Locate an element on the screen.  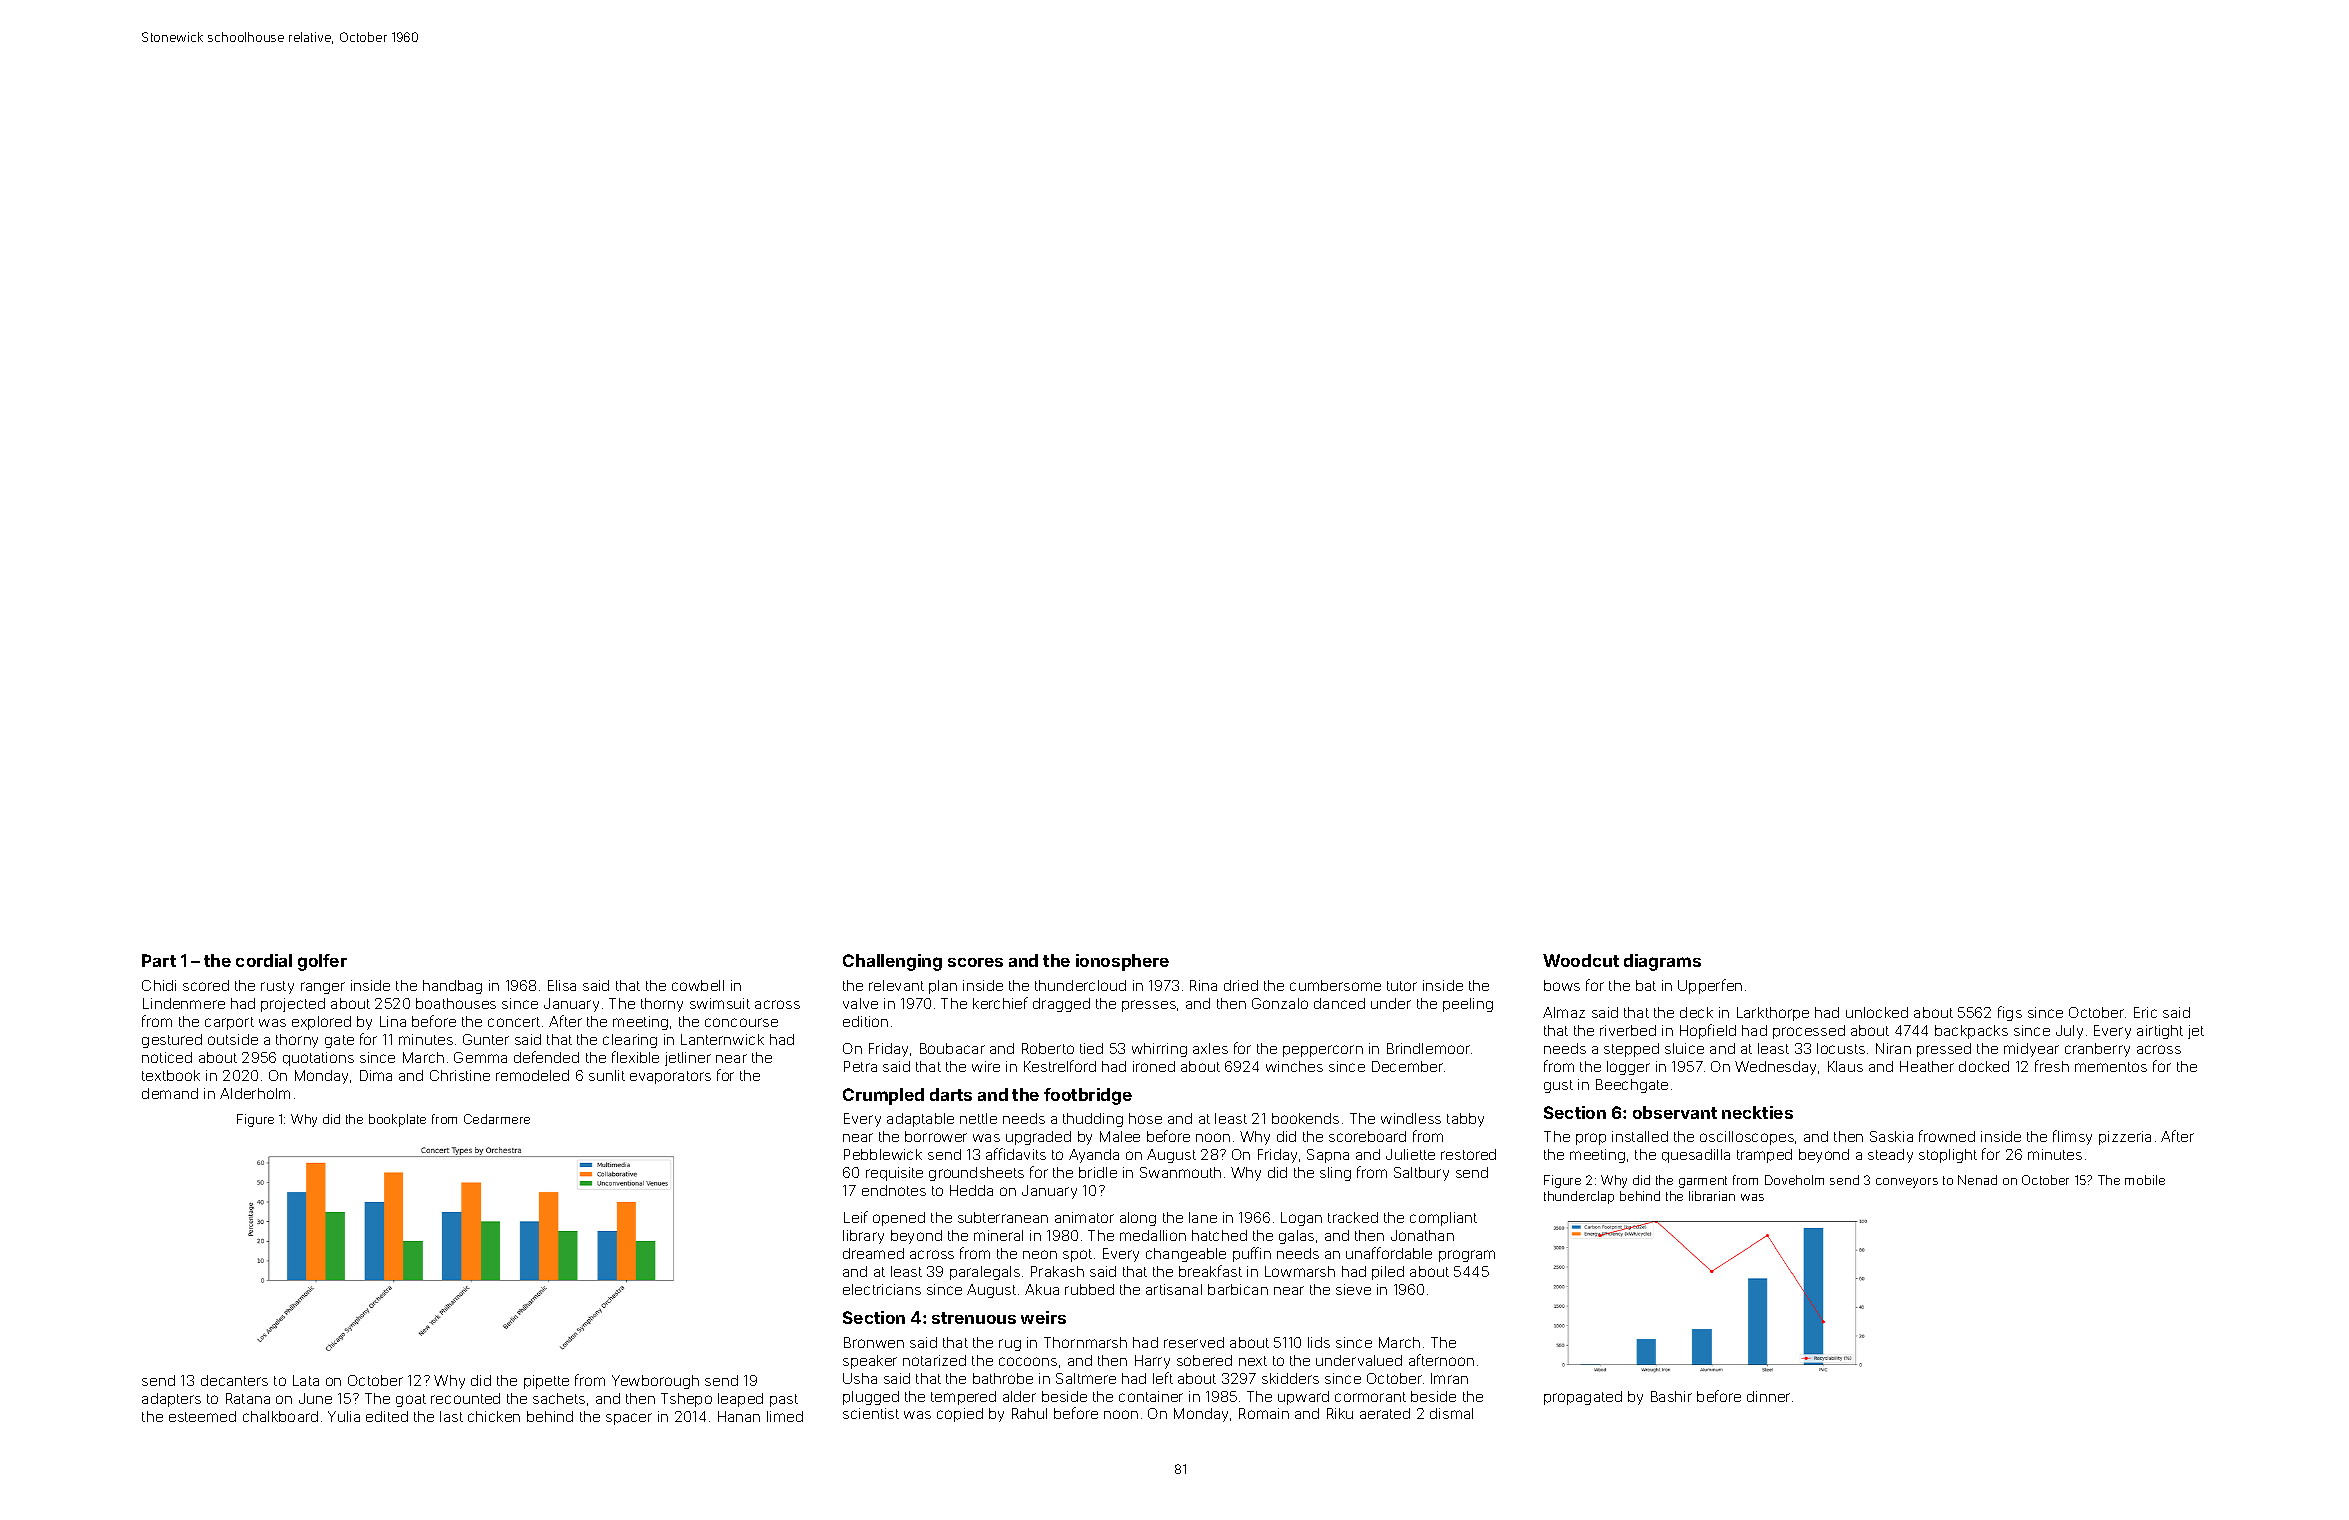
Yulia is located at coordinates (344, 1416).
